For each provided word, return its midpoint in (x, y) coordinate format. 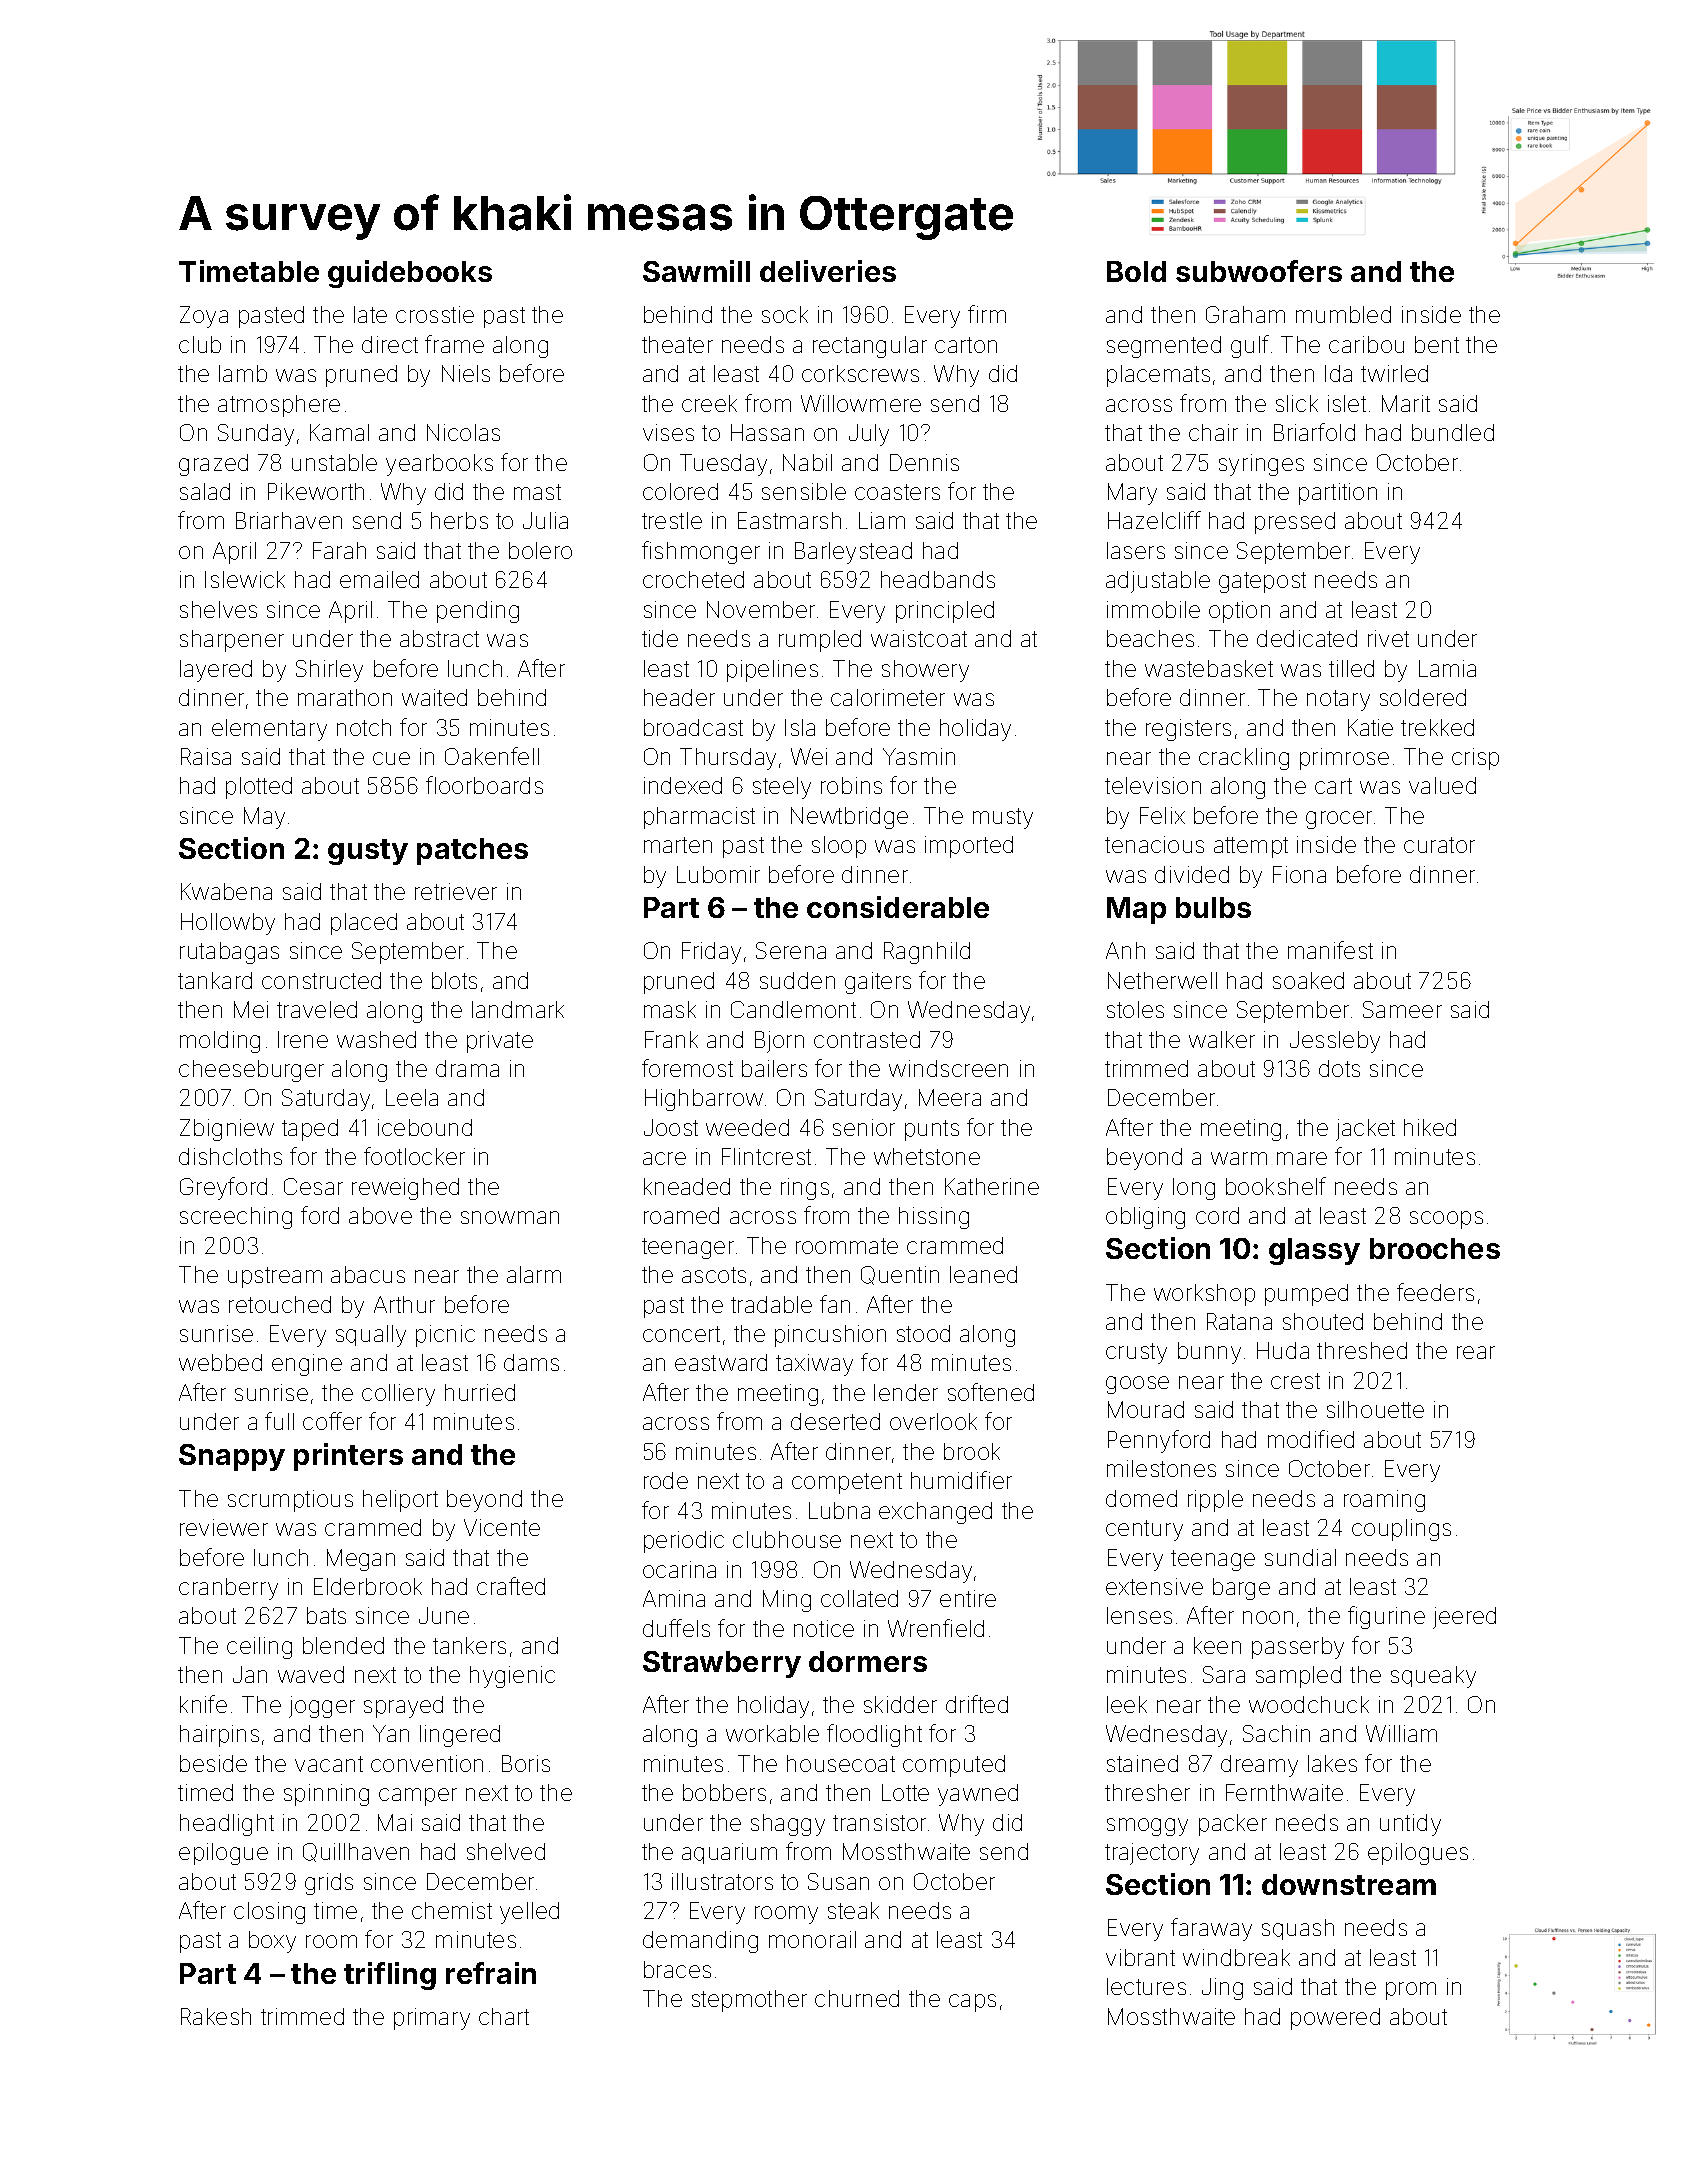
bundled (1453, 432)
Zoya (204, 317)
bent (1437, 344)
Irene (303, 1039)
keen (1217, 1645)
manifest (1330, 950)
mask (670, 1009)
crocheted (693, 579)
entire (968, 1598)
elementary (269, 730)
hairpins (219, 1736)
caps (972, 2003)
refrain (491, 1973)
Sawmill (696, 271)
